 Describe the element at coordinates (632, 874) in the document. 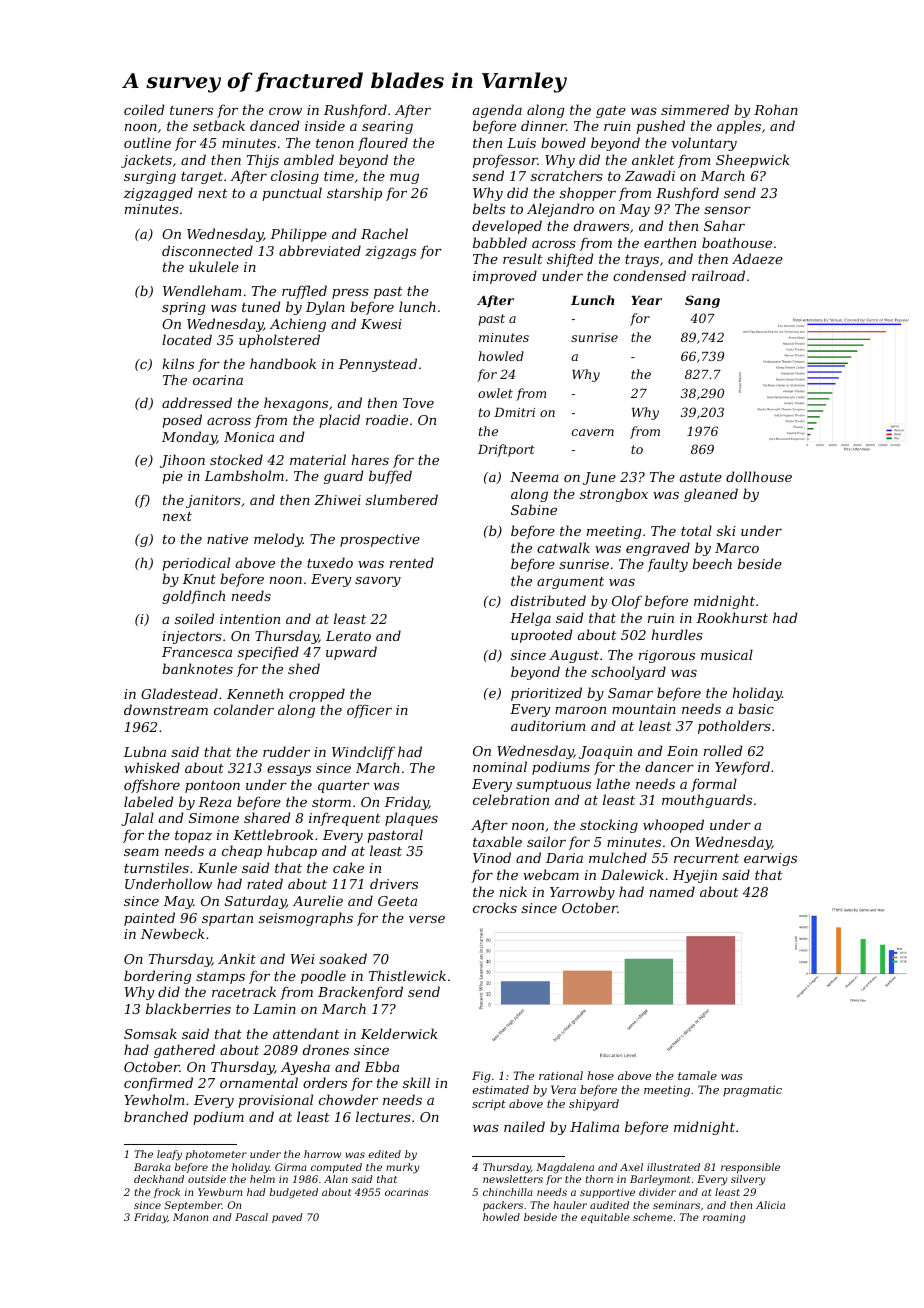

I see `Dalewick` at that location.
